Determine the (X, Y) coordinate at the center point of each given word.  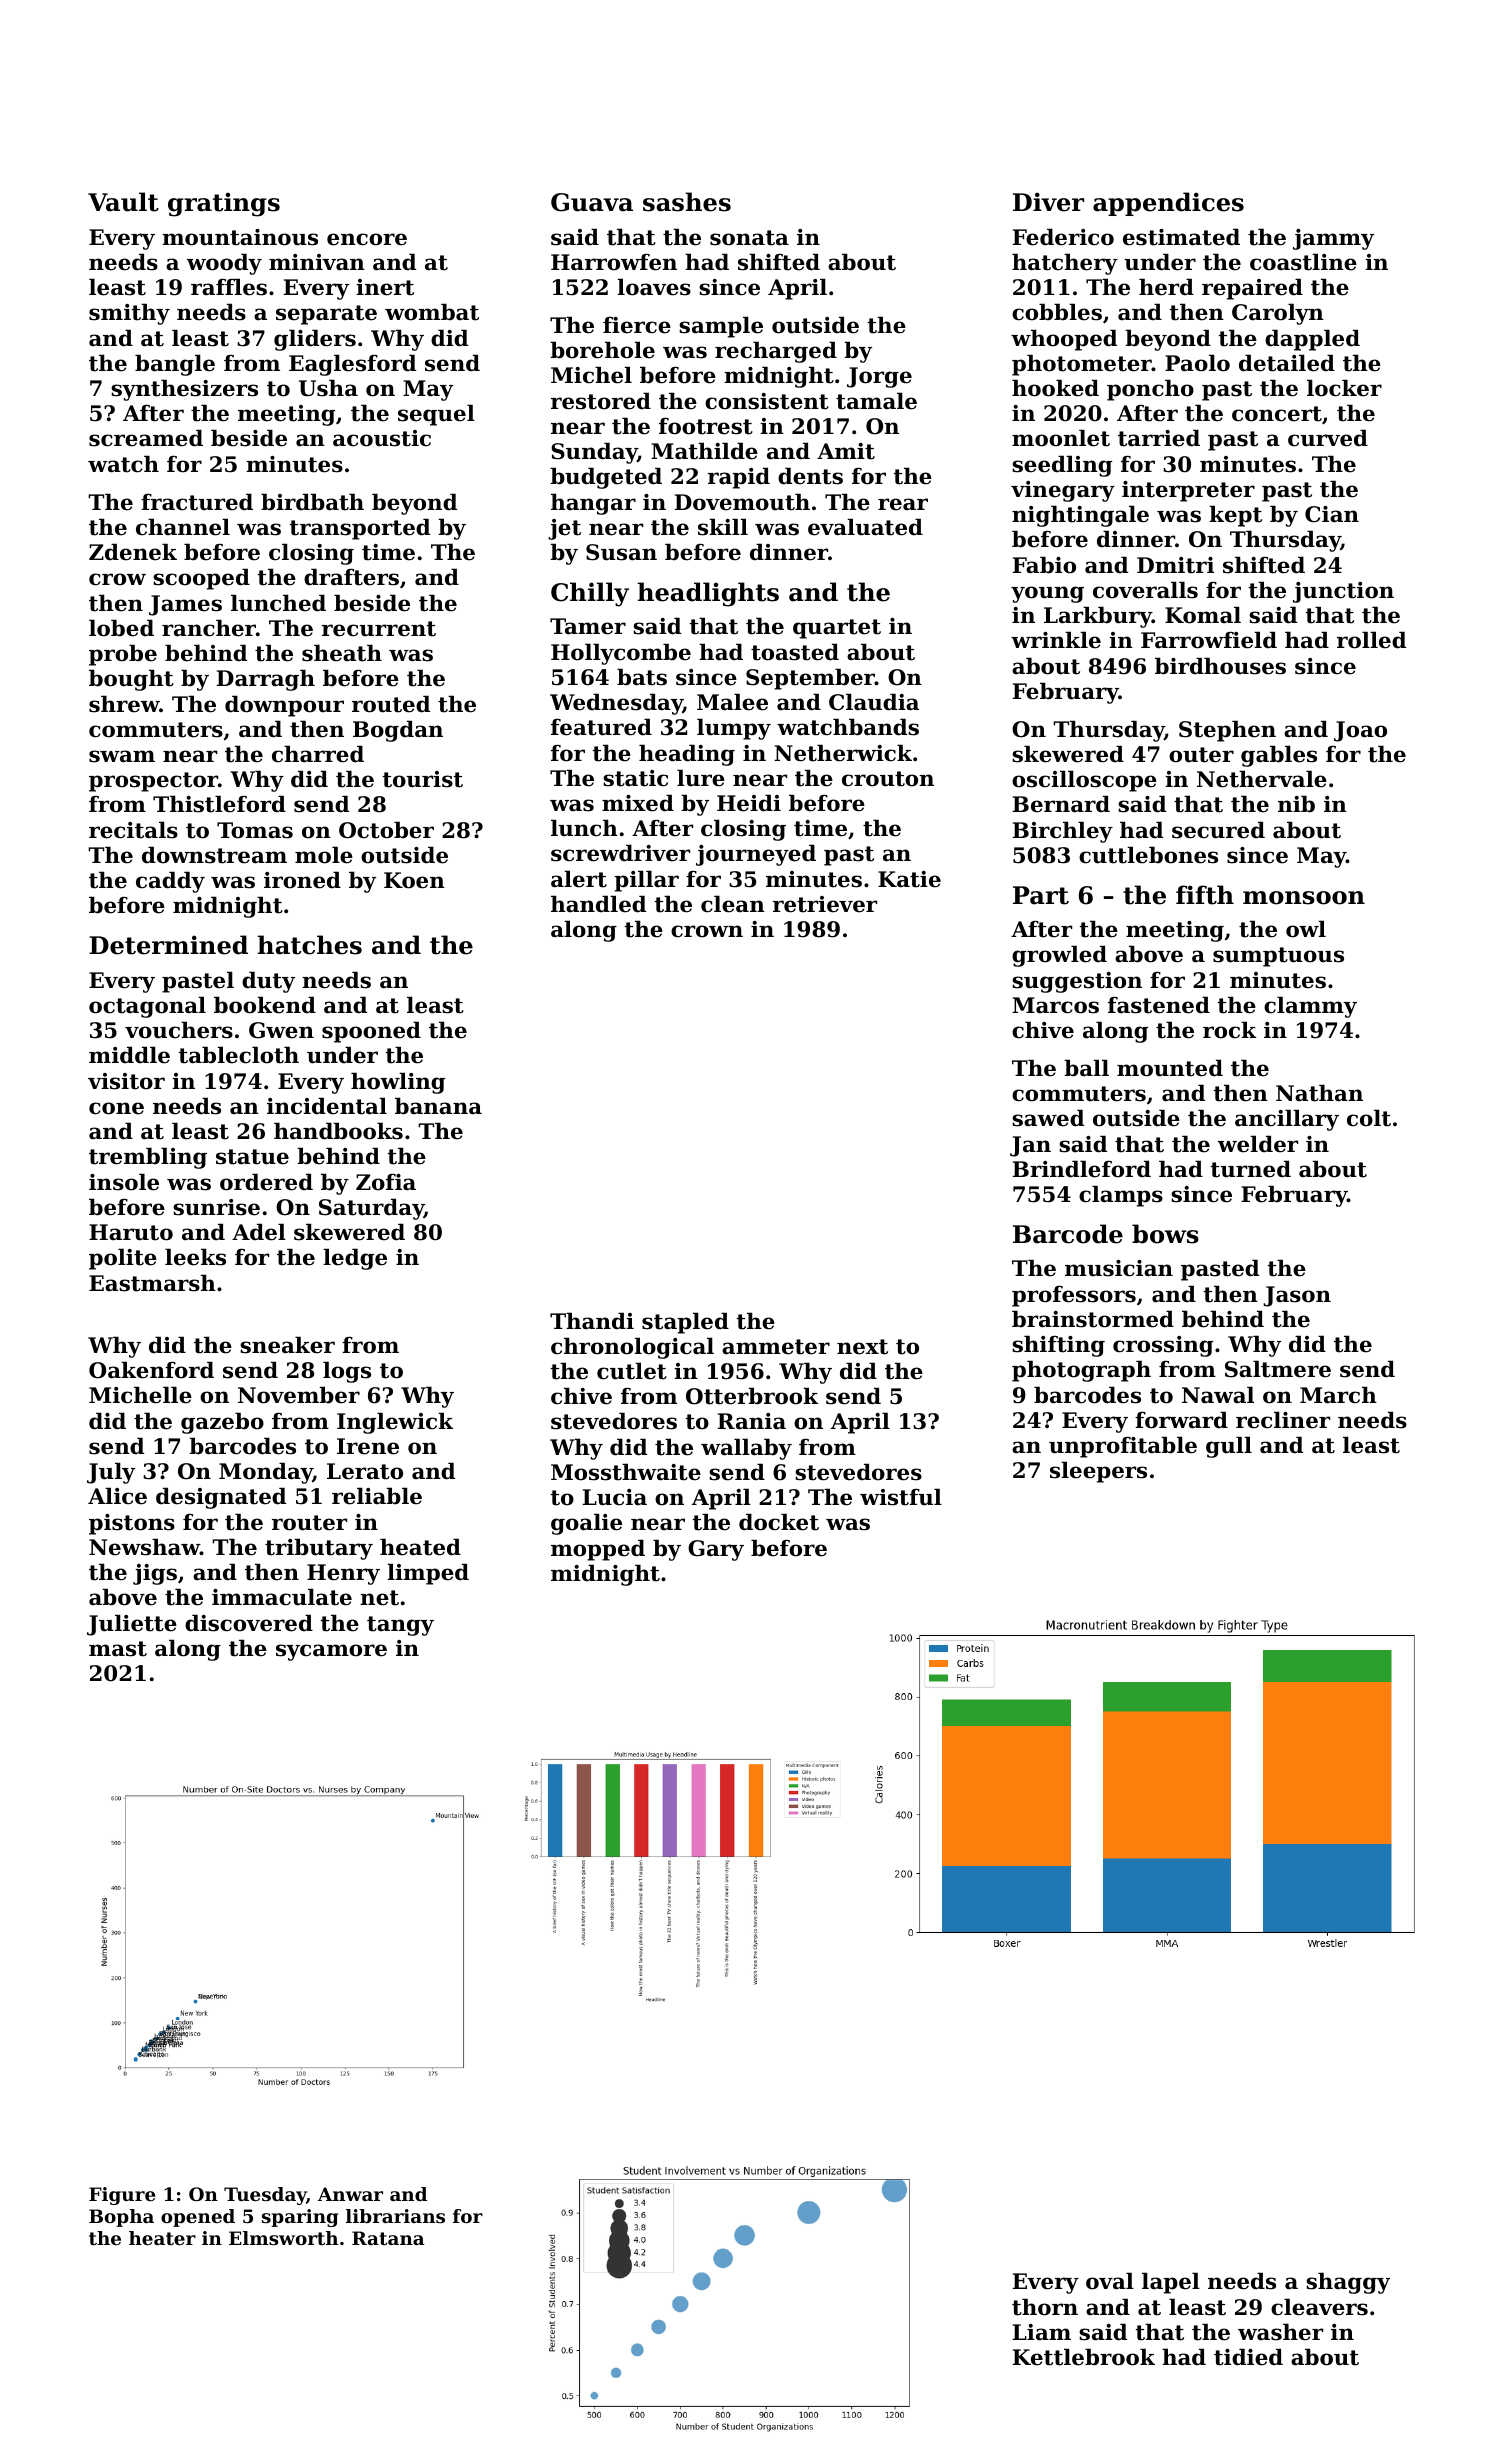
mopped (598, 1550)
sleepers (1098, 1472)
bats (642, 677)
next (862, 1347)
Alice (117, 1496)
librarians (395, 2216)
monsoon (1304, 898)
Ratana (388, 2238)
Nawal (1218, 1395)
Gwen (281, 1030)
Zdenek (133, 552)
